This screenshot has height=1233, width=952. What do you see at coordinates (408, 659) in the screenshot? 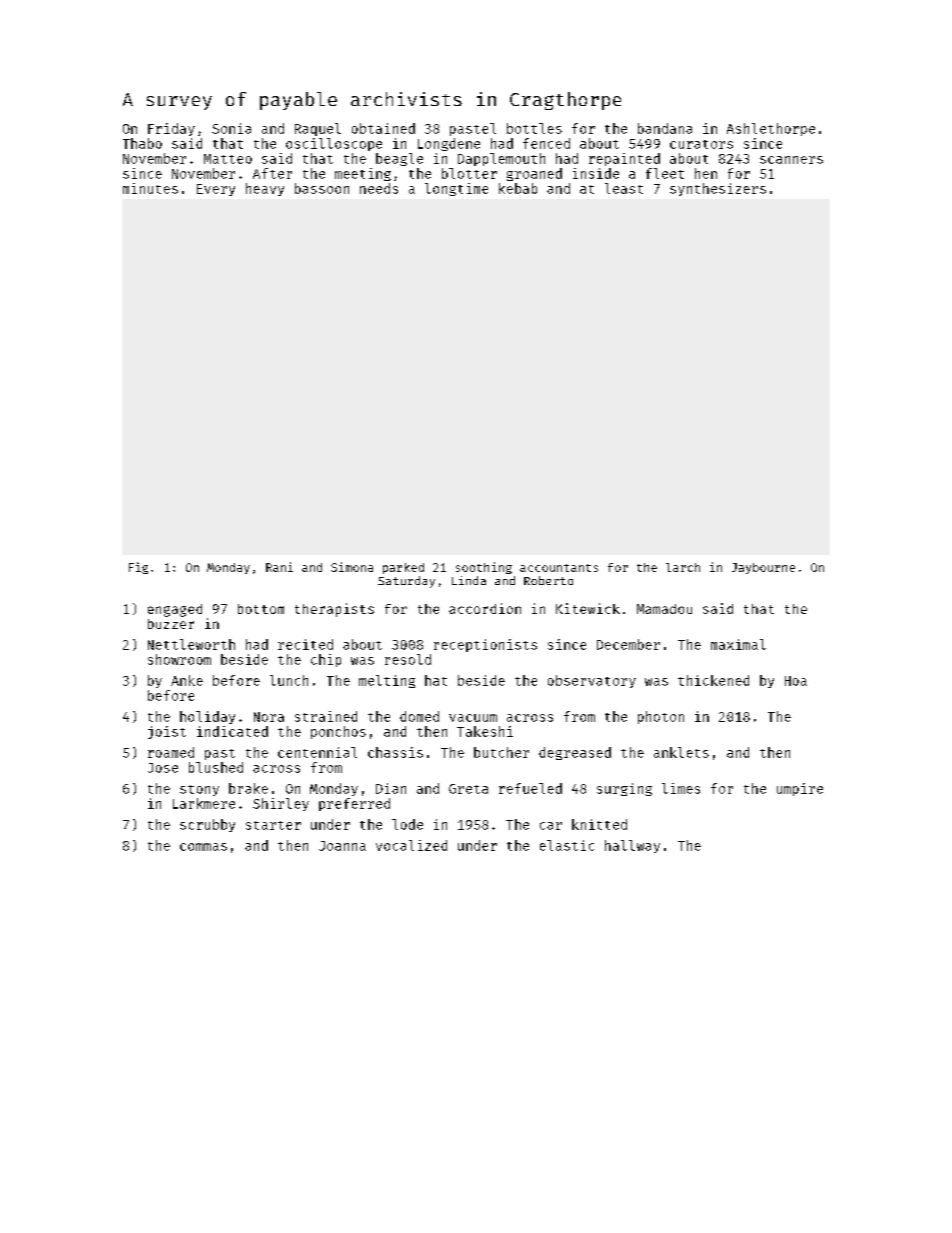
I see `resold` at bounding box center [408, 659].
